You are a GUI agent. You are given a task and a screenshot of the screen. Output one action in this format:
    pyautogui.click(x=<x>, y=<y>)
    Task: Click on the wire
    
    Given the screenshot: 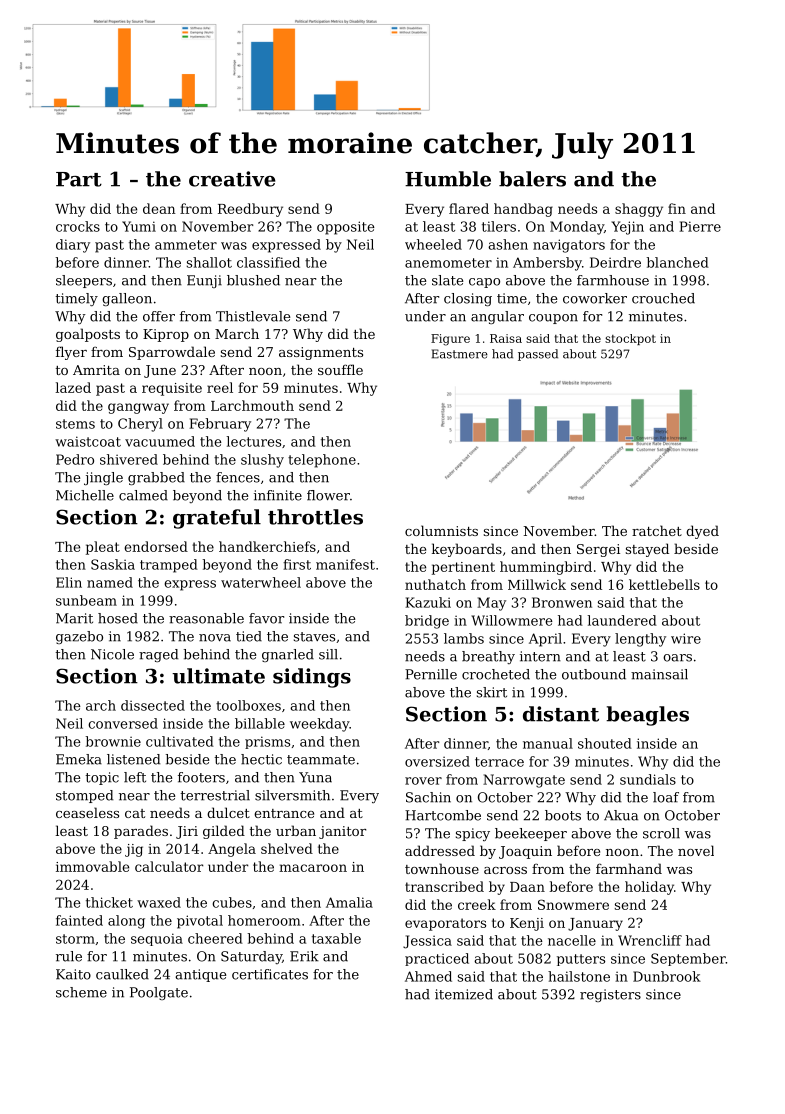 What is the action you would take?
    pyautogui.click(x=686, y=638)
